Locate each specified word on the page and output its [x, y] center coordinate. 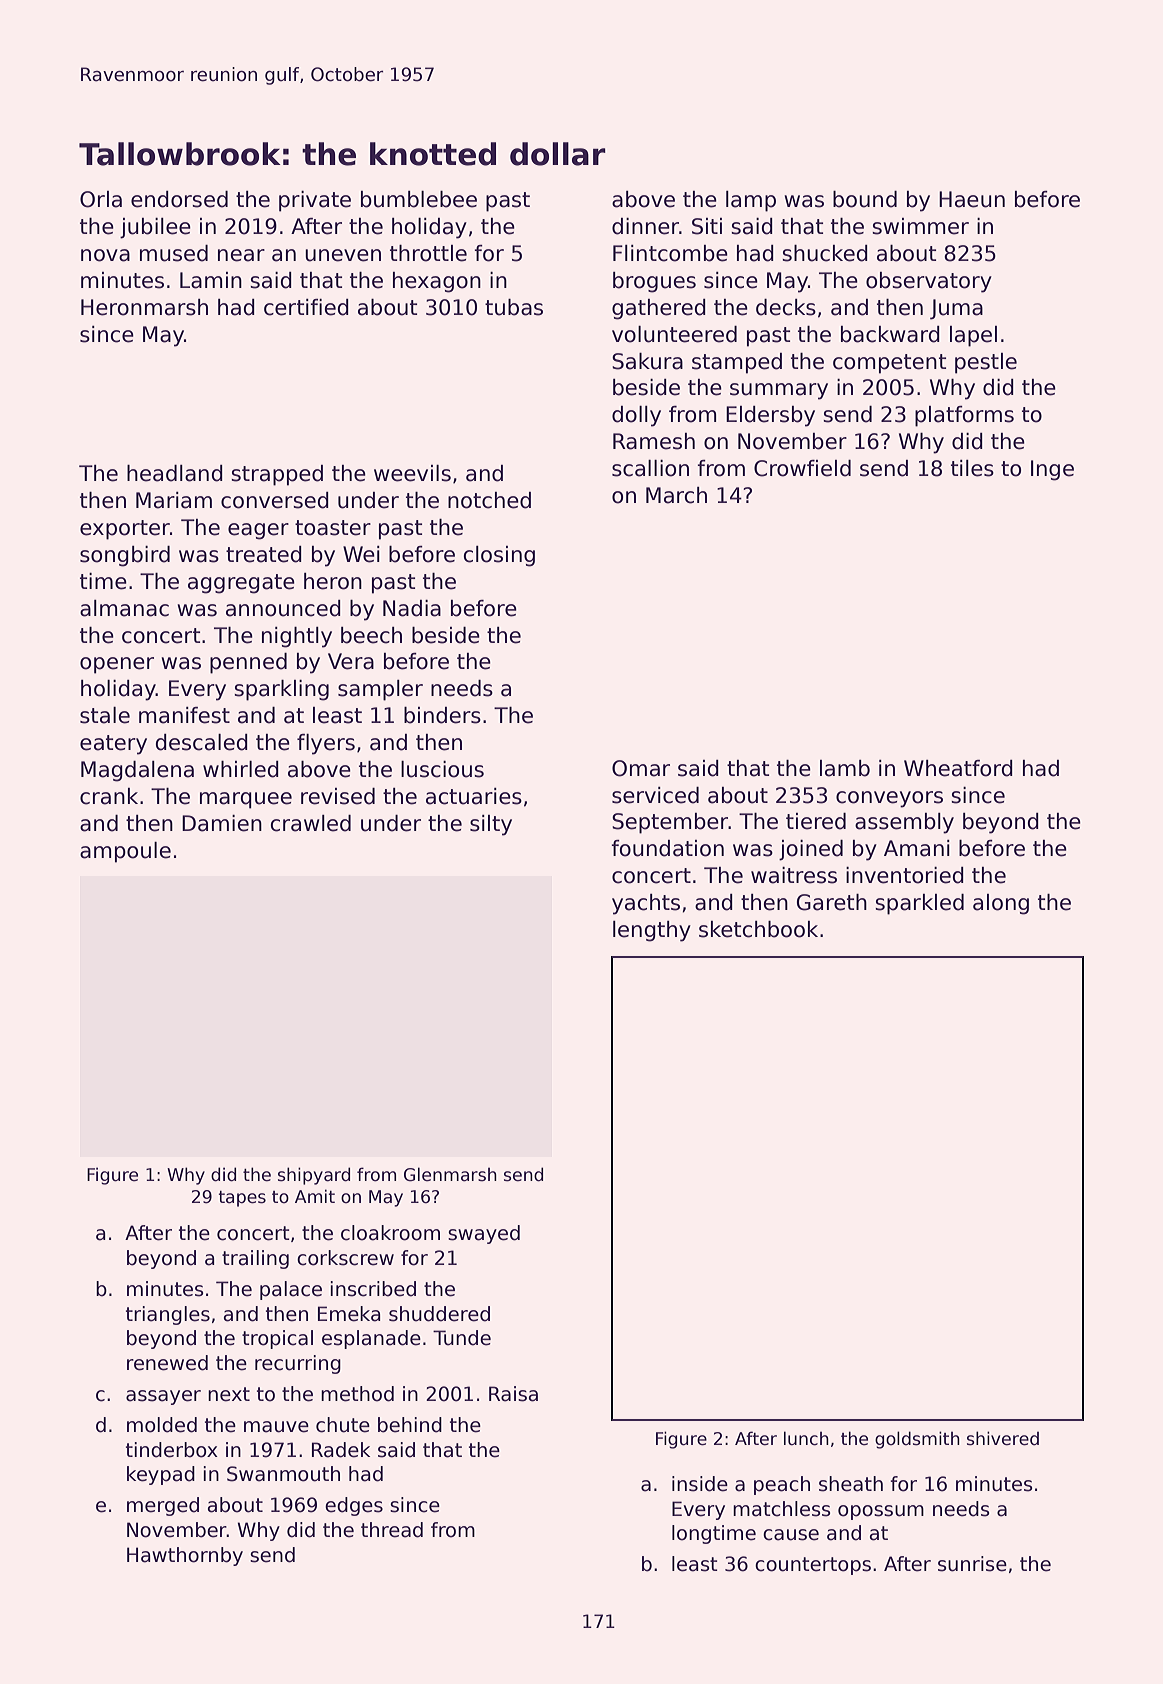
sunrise [972, 1564]
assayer [163, 1397]
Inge [1052, 470]
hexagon [437, 282]
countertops [813, 1566]
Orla [101, 199]
